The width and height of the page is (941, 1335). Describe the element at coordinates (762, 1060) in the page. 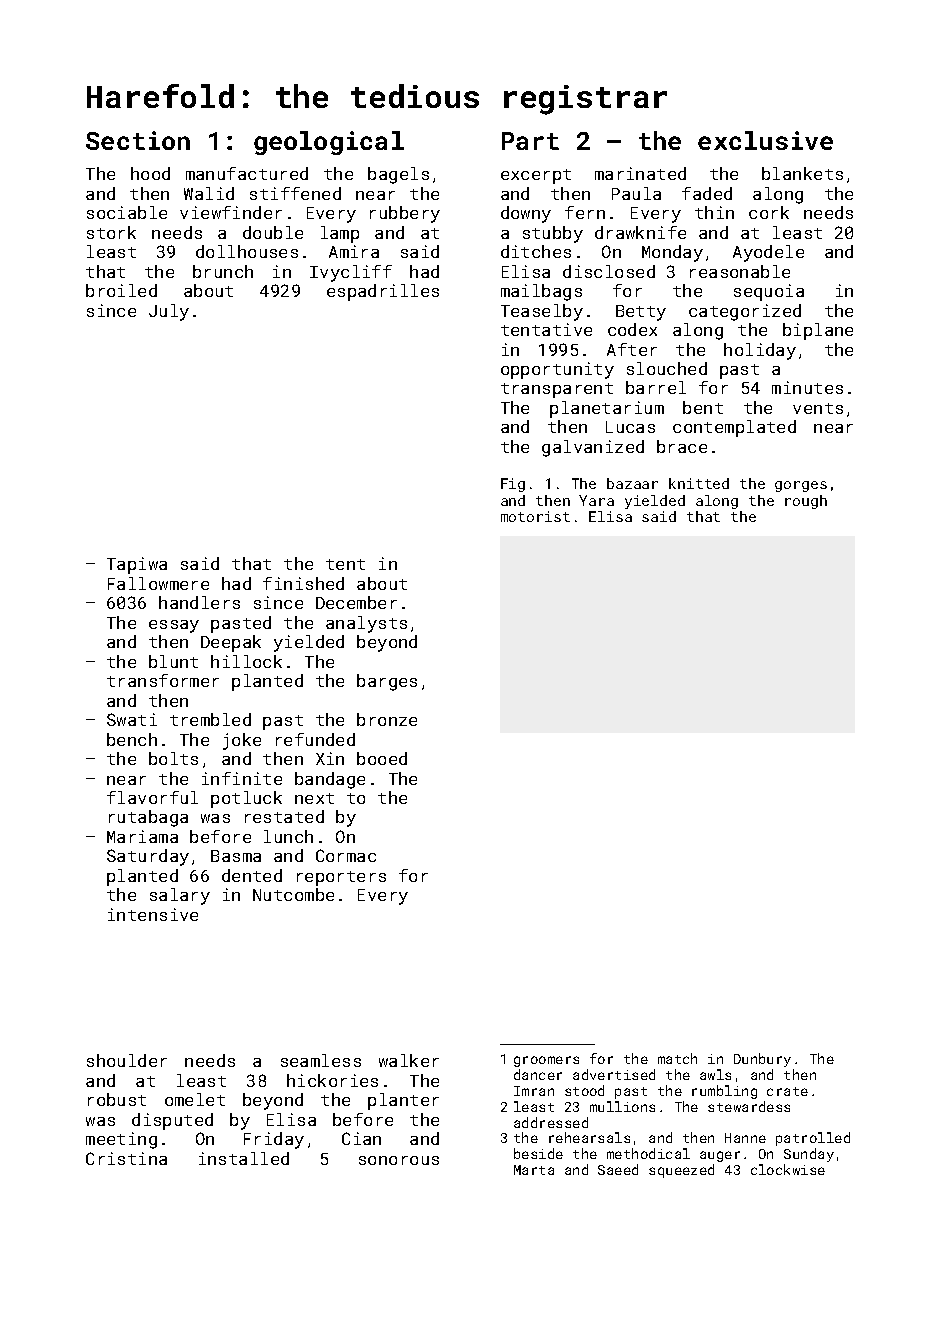

I see `Dunbury` at that location.
